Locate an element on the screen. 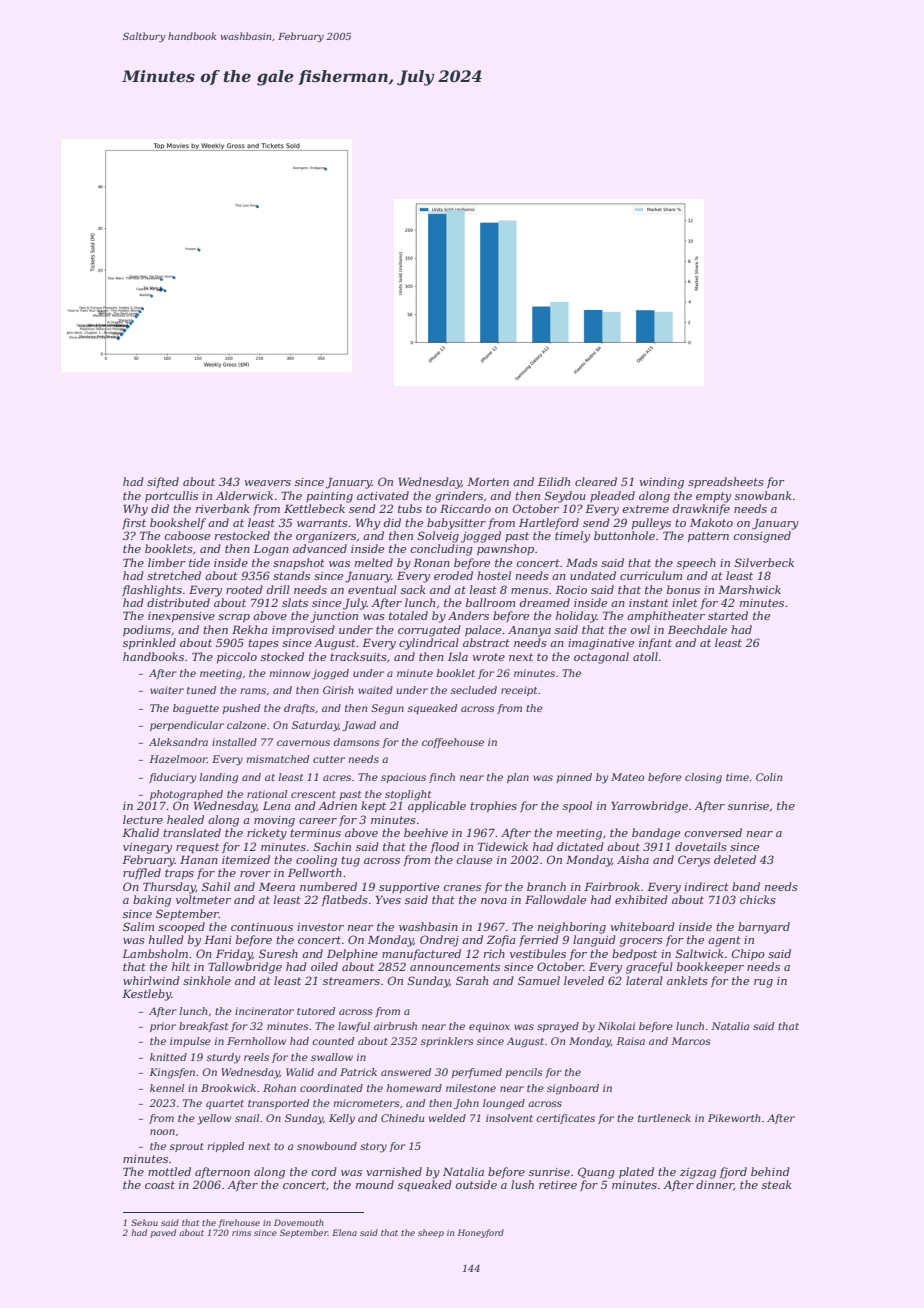 Image resolution: width=924 pixels, height=1308 pixels. weavers is located at coordinates (268, 483).
